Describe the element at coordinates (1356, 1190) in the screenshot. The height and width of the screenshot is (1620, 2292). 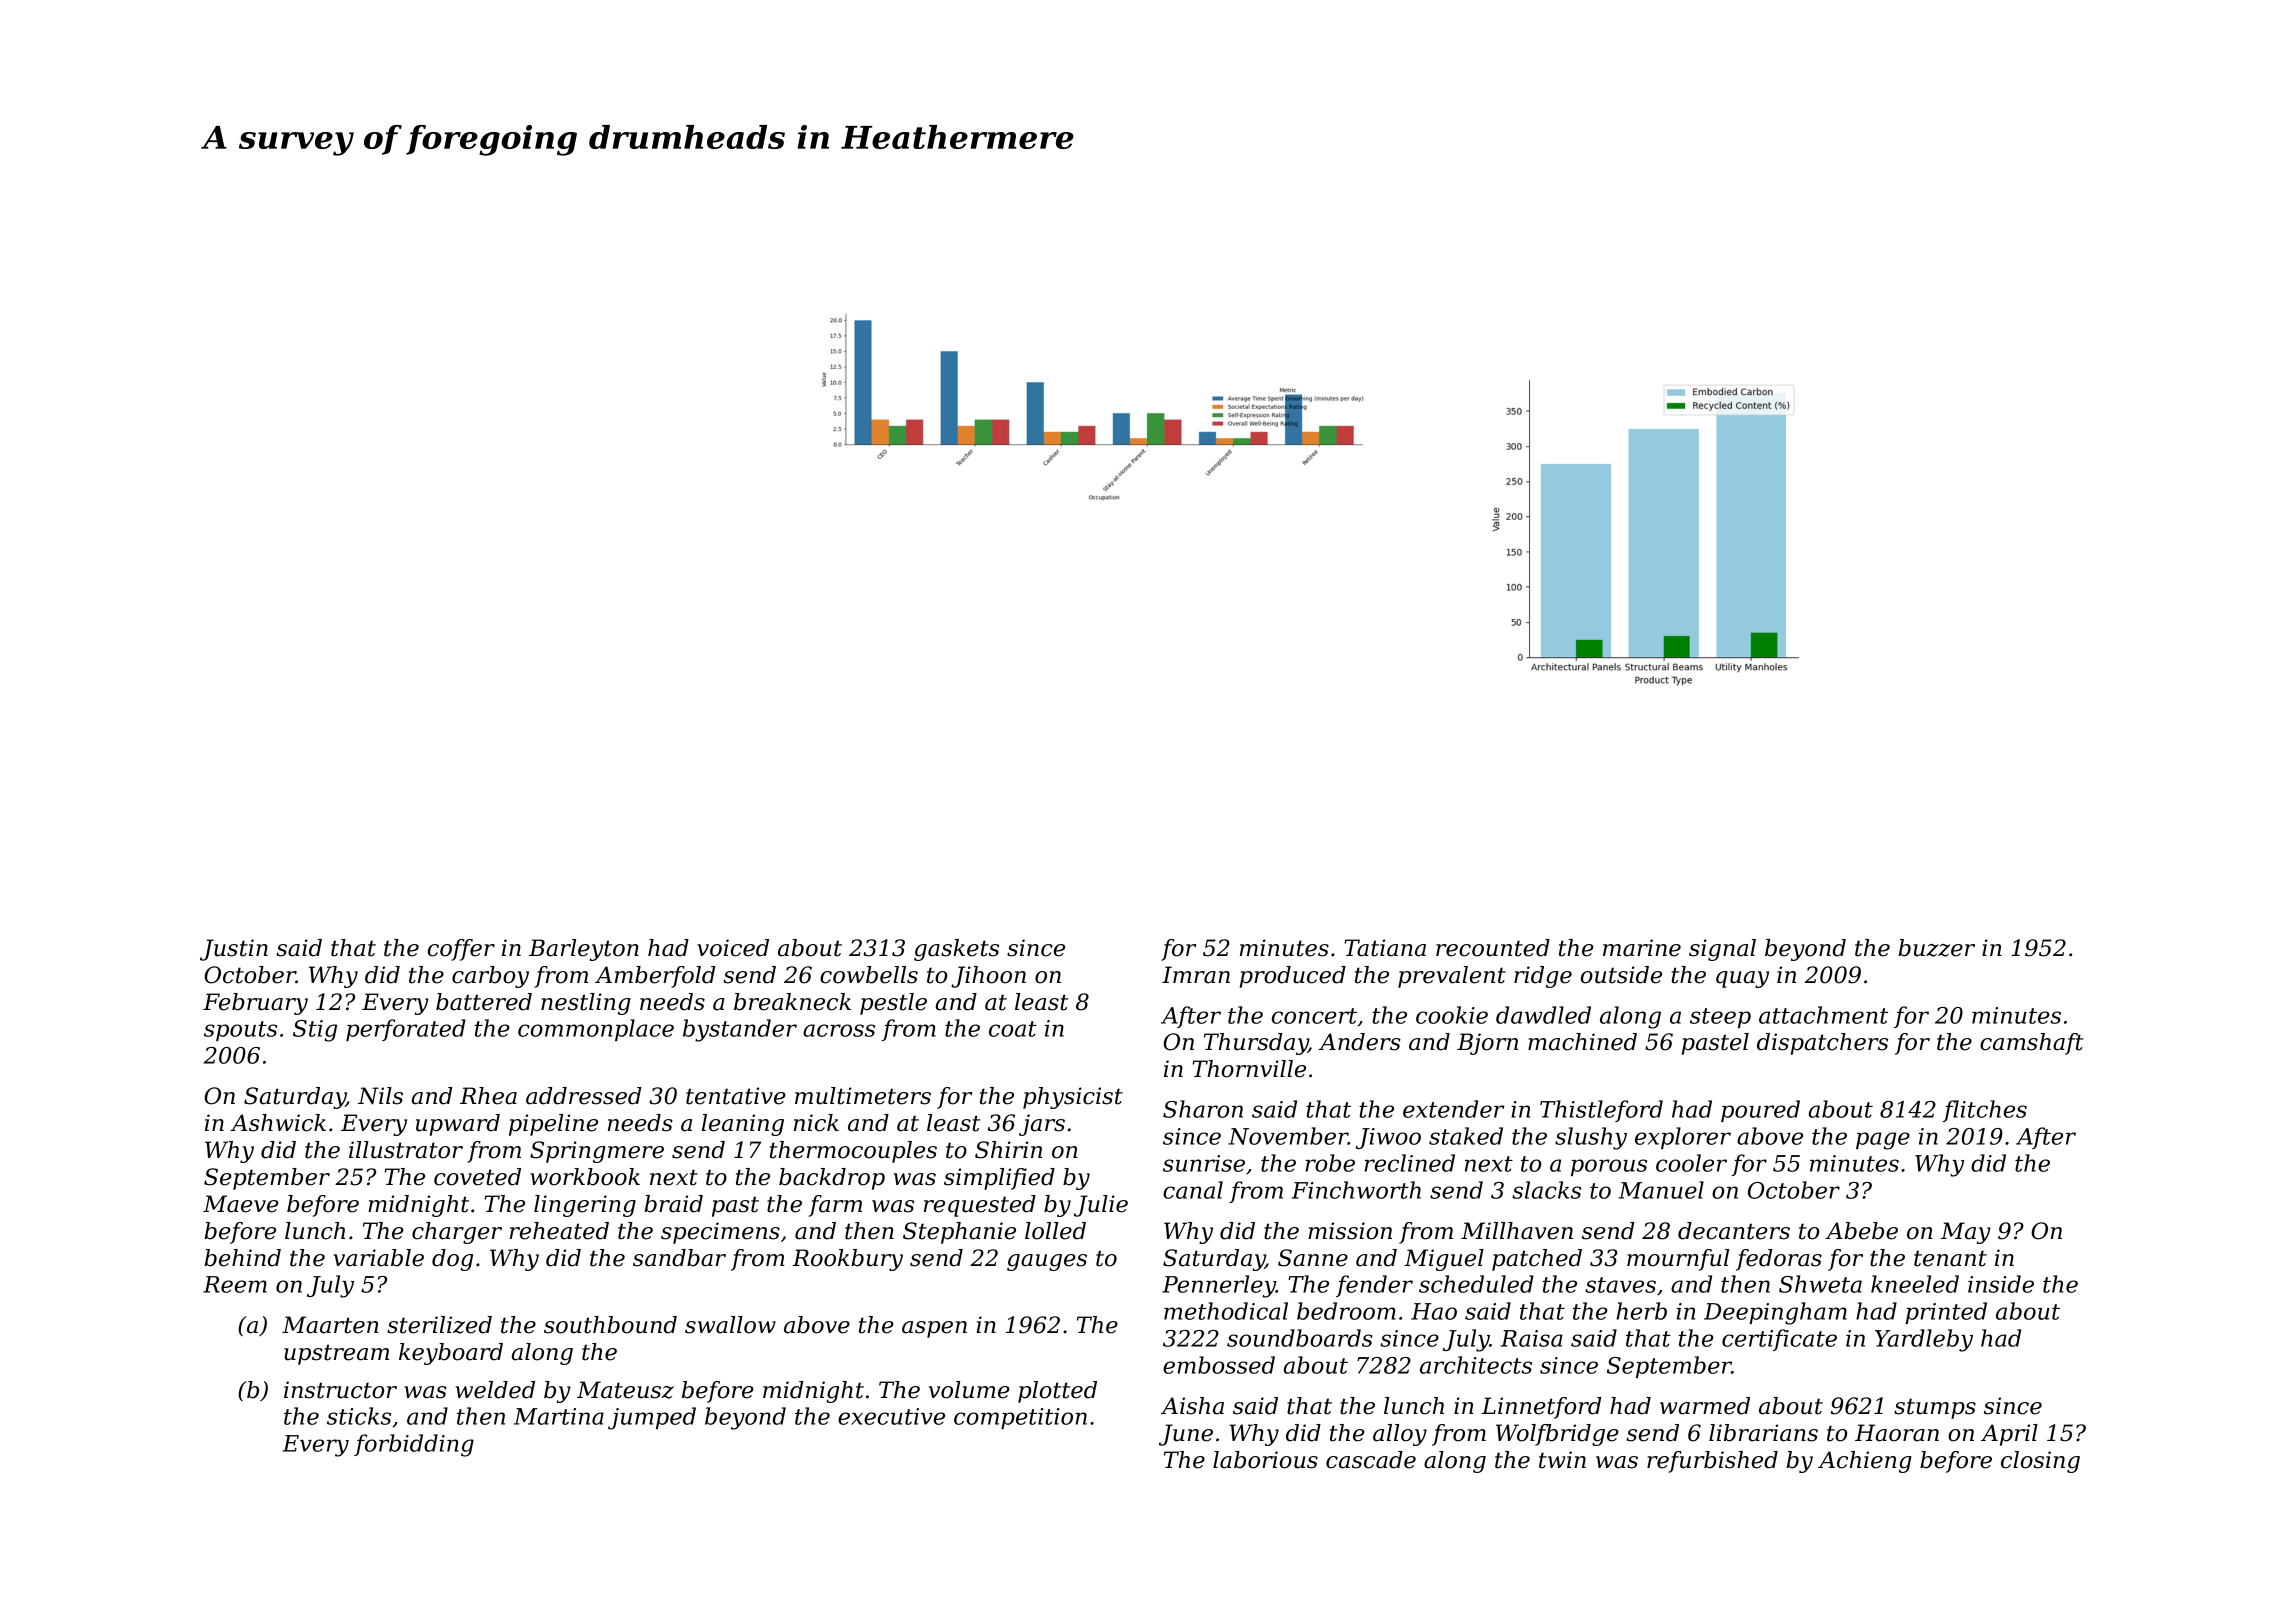
I see `Finchworth` at that location.
